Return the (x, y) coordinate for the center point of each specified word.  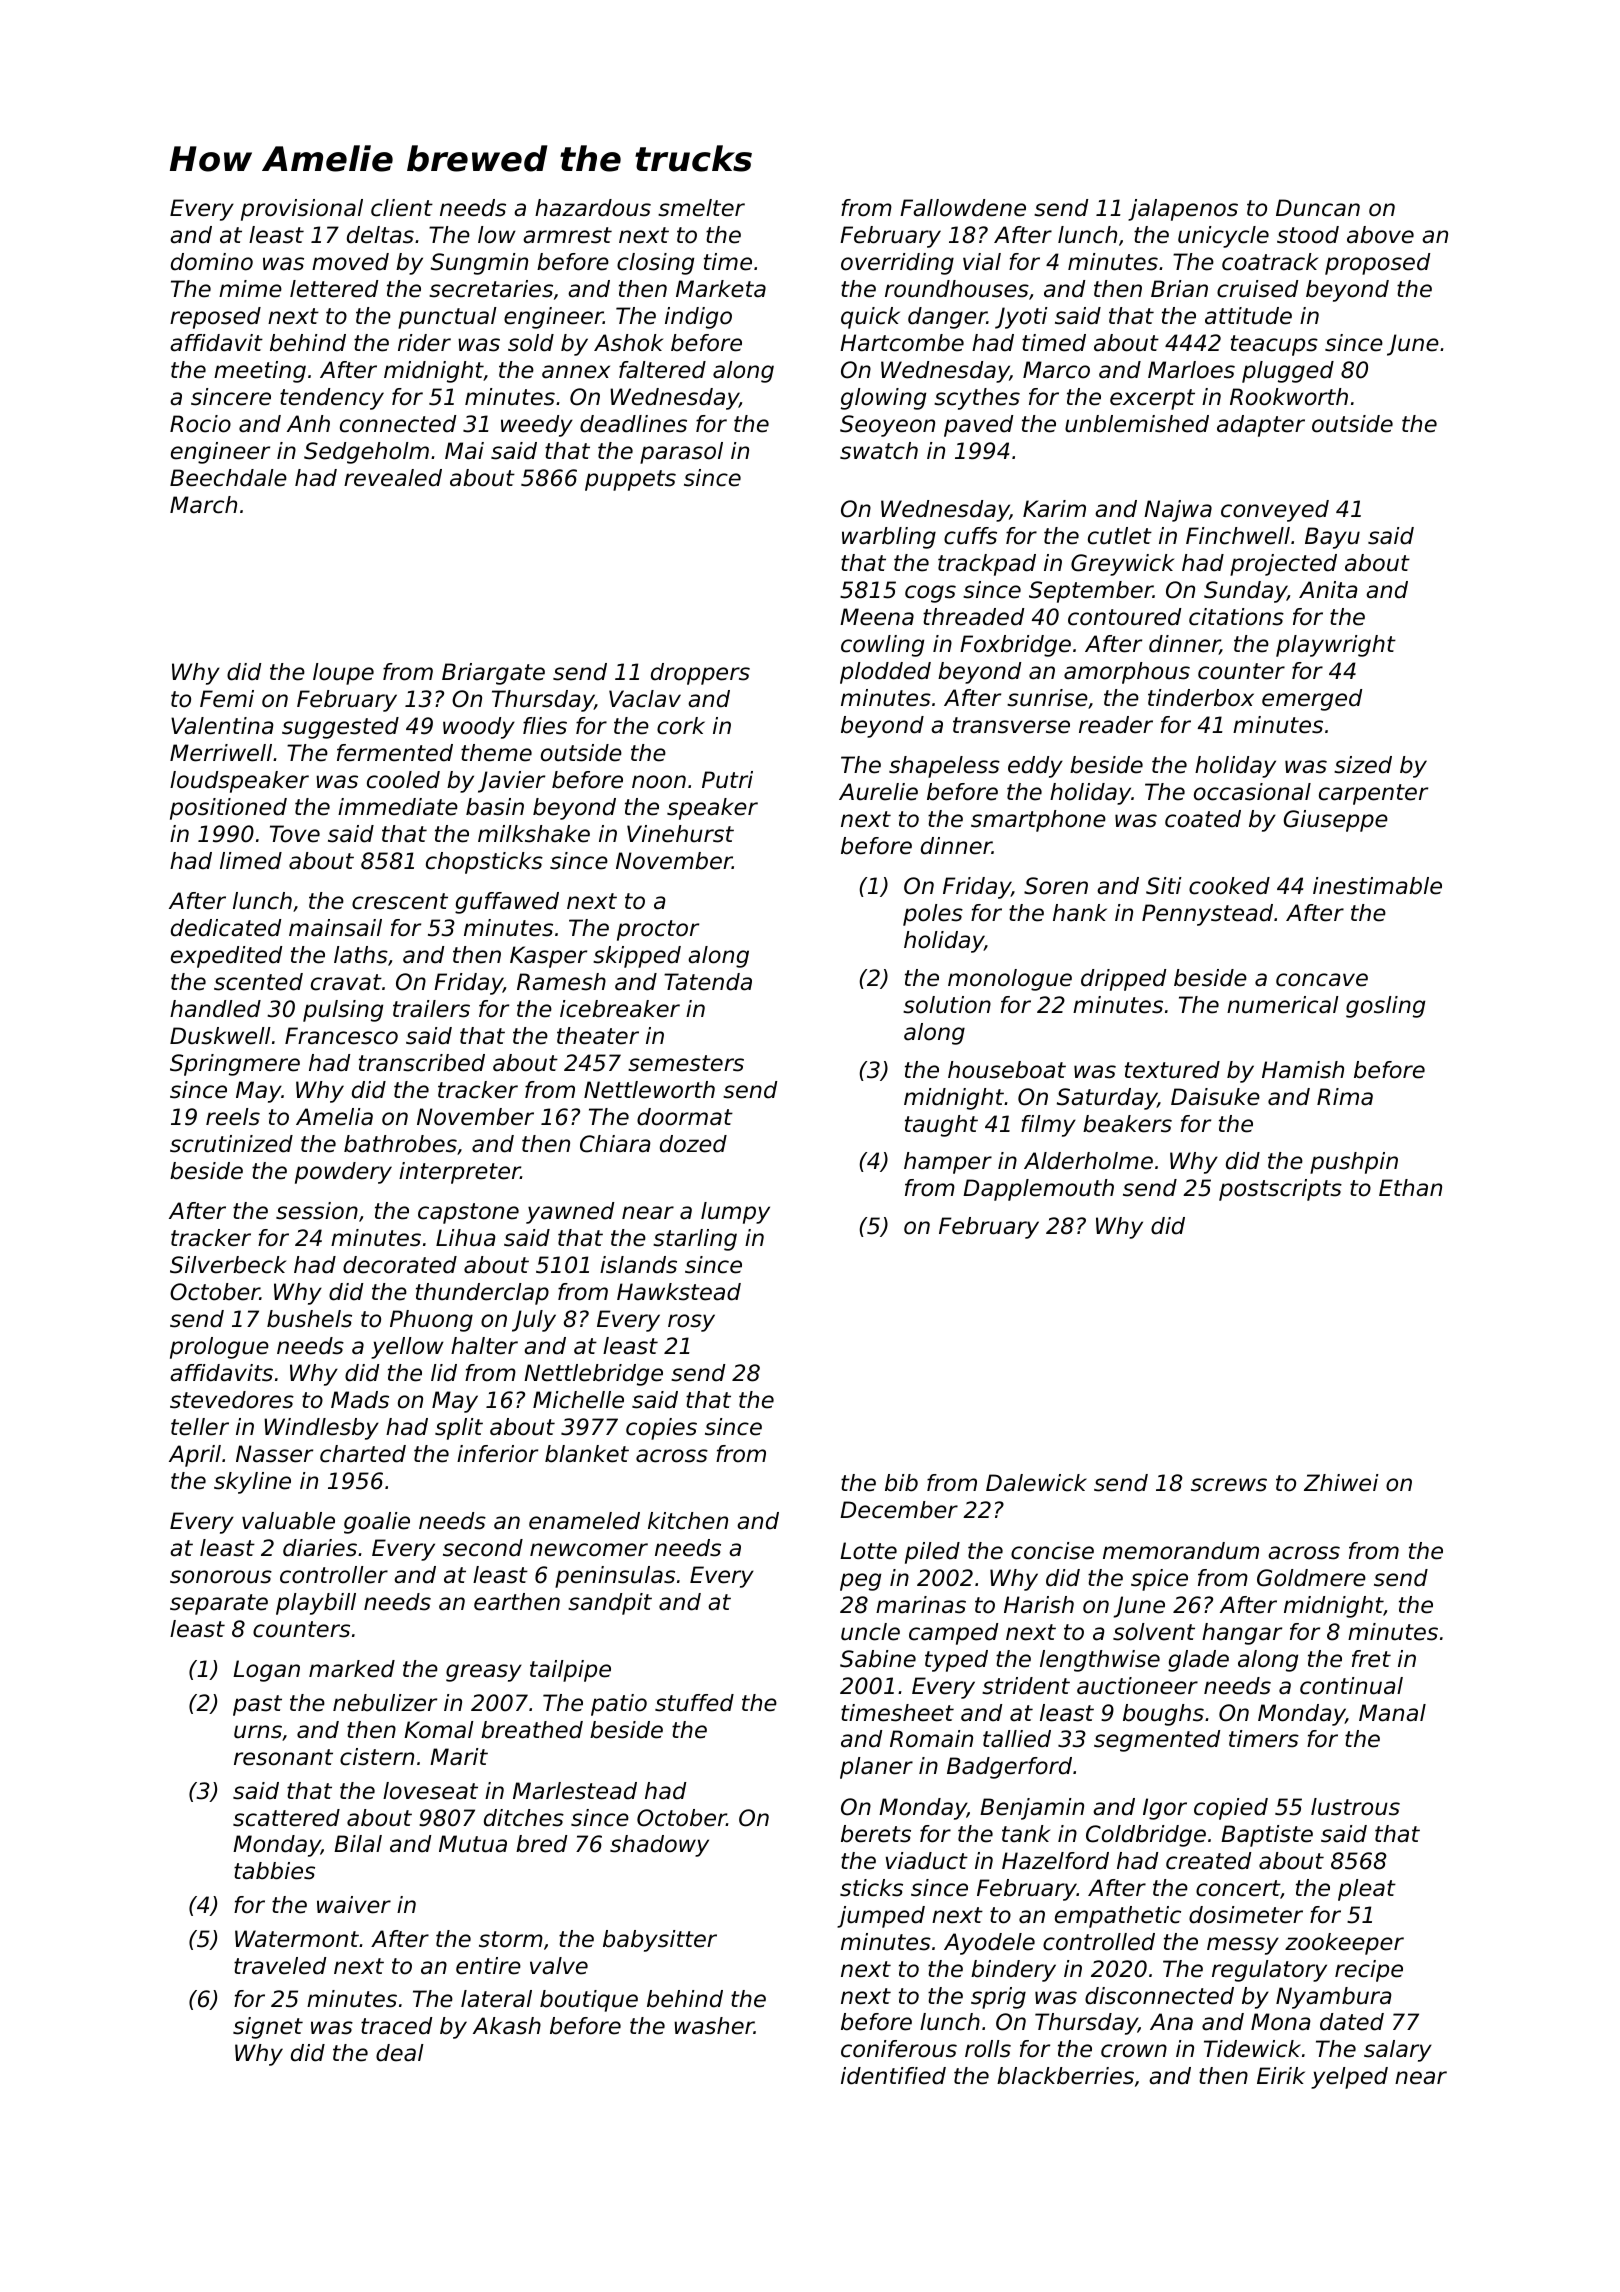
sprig (998, 1998)
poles (933, 915)
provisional (302, 210)
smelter (701, 208)
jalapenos (1183, 210)
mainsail (335, 928)
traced (396, 2026)
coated (1203, 819)
